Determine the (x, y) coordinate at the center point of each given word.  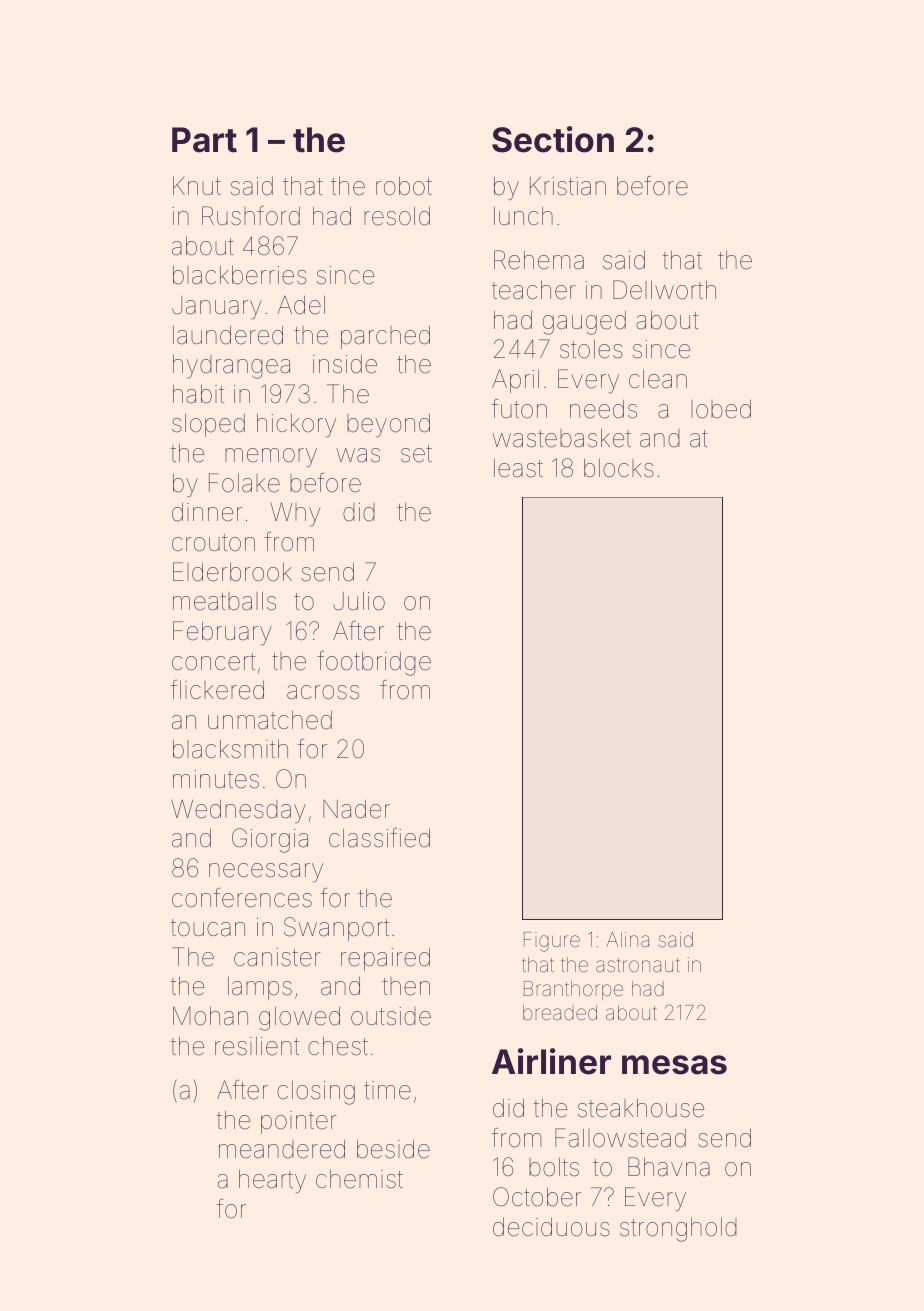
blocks (619, 468)
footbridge (374, 663)
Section (553, 139)
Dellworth (664, 290)
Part (204, 140)
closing (316, 1093)
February (222, 633)
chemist (359, 1179)
